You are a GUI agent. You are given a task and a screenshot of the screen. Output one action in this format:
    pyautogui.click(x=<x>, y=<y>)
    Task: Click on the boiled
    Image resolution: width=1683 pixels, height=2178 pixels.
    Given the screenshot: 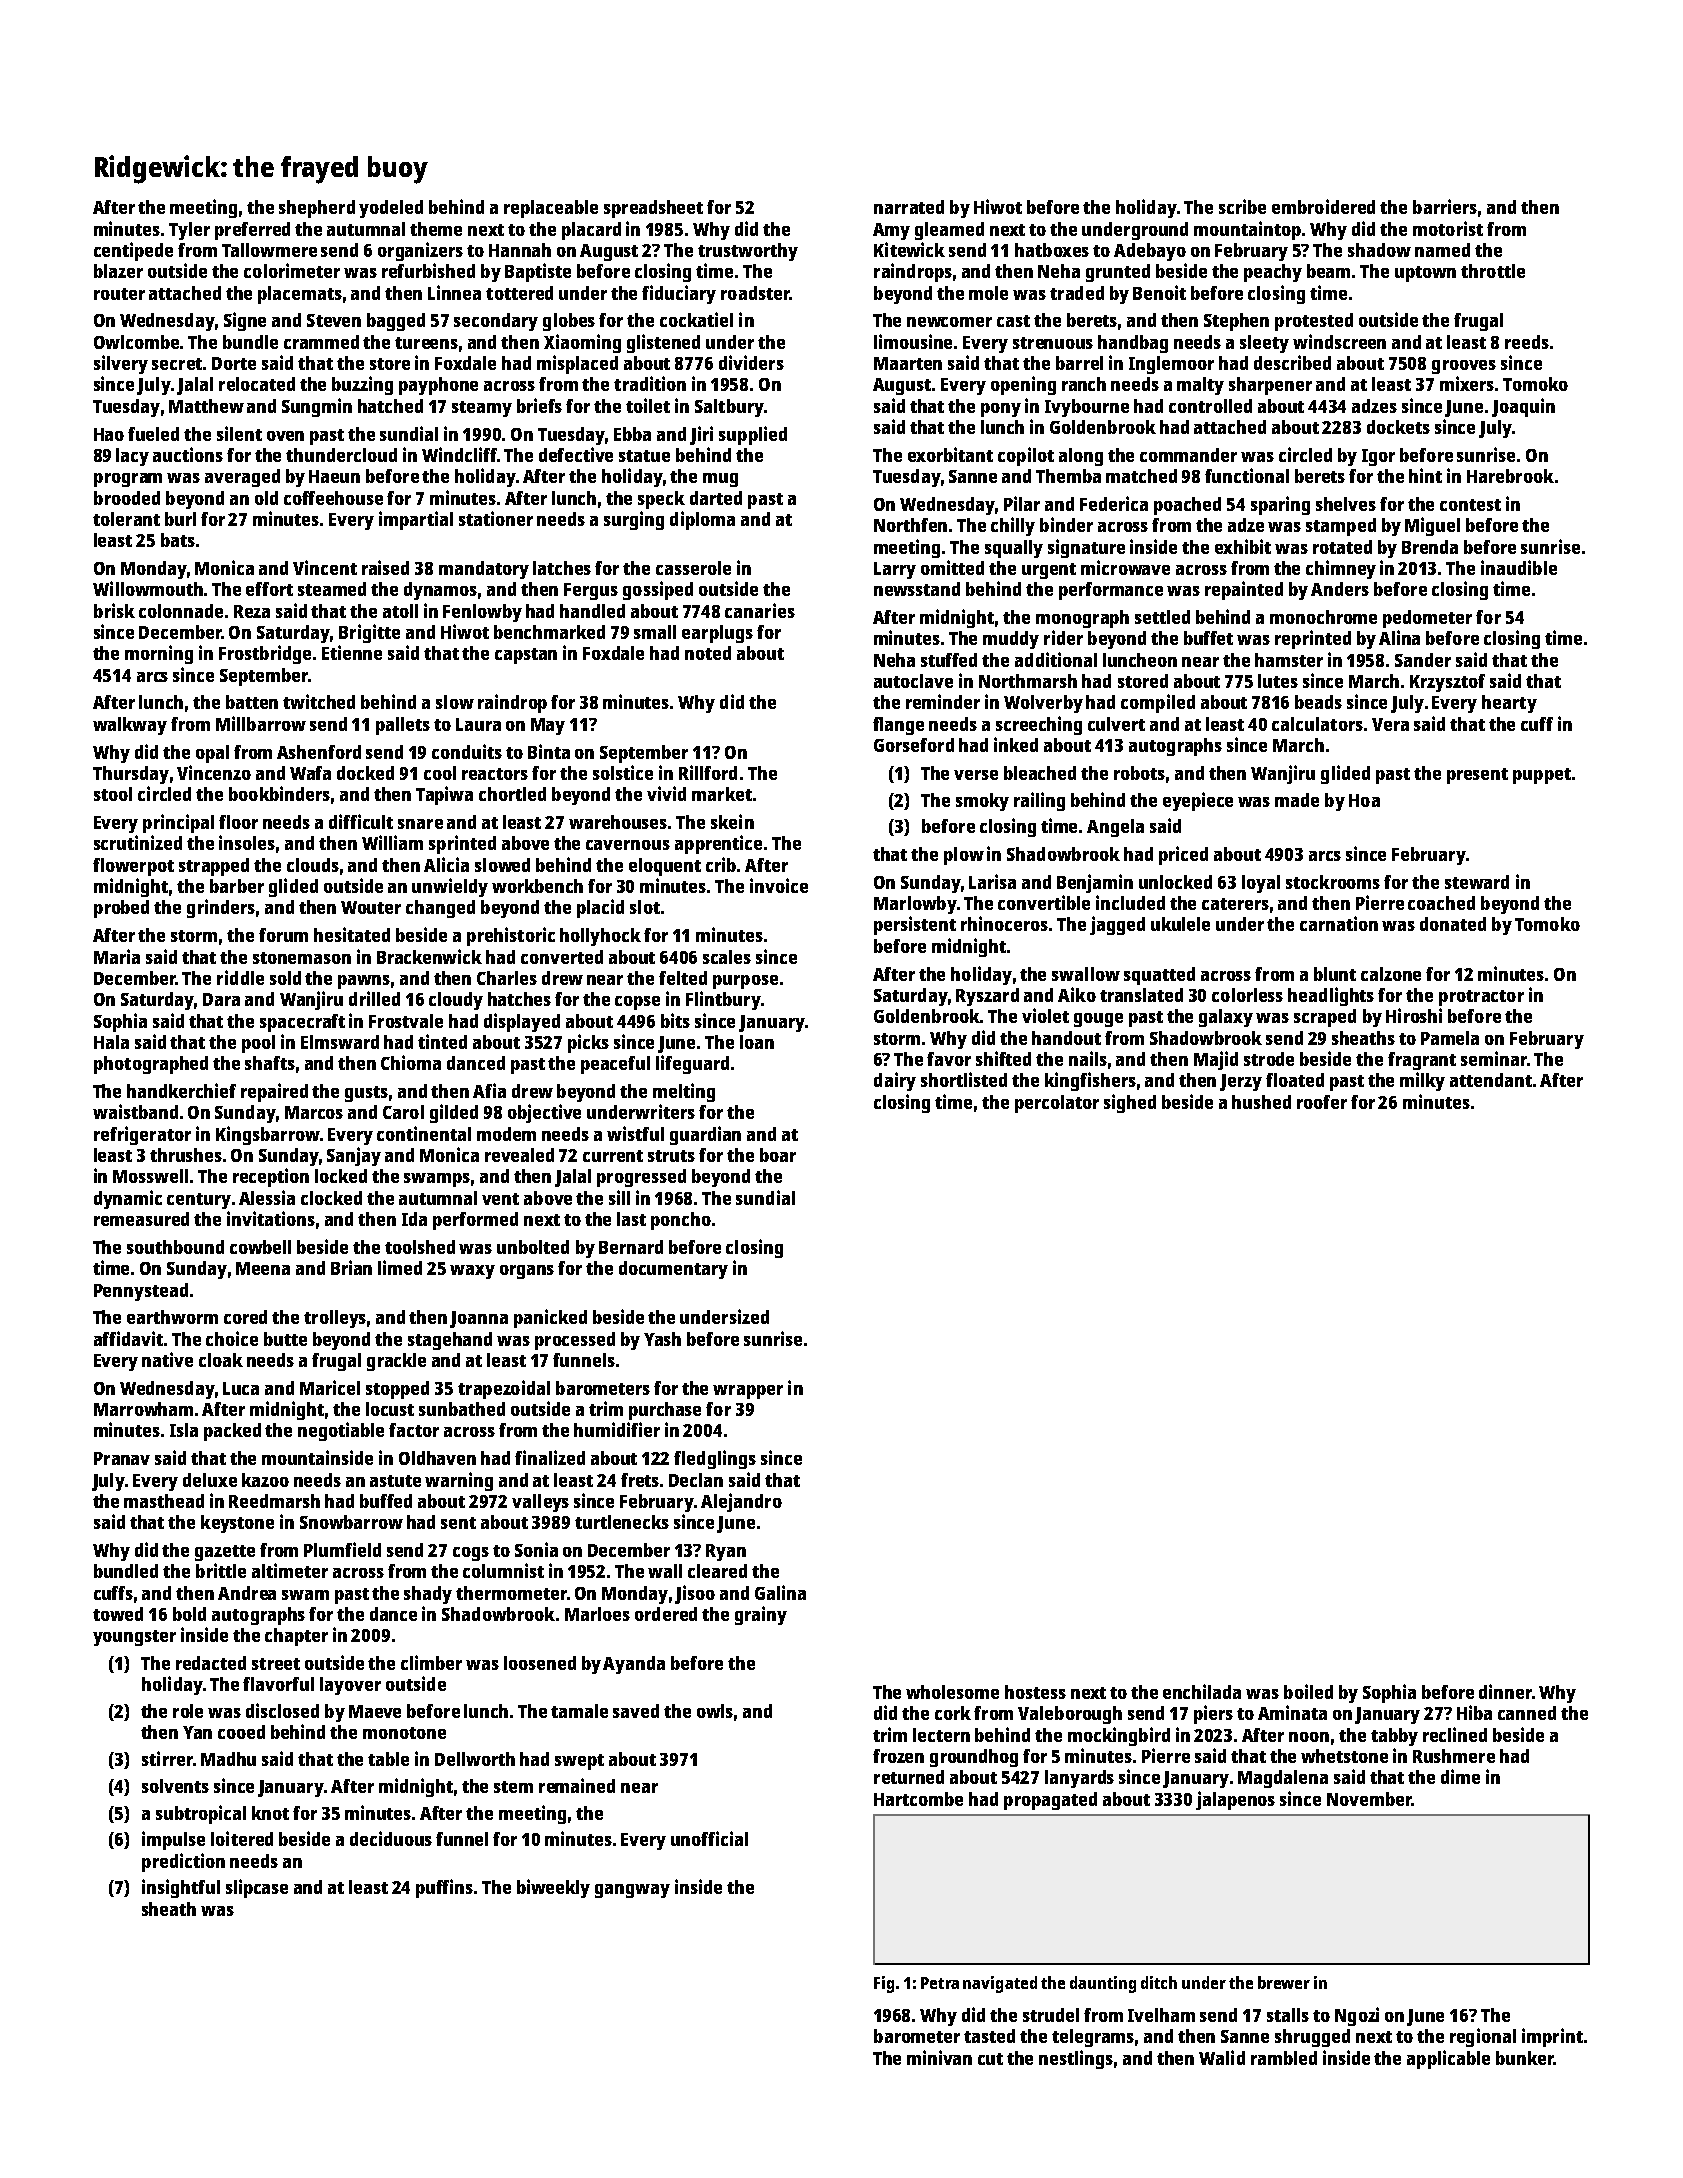 What is the action you would take?
    pyautogui.click(x=1308, y=1691)
